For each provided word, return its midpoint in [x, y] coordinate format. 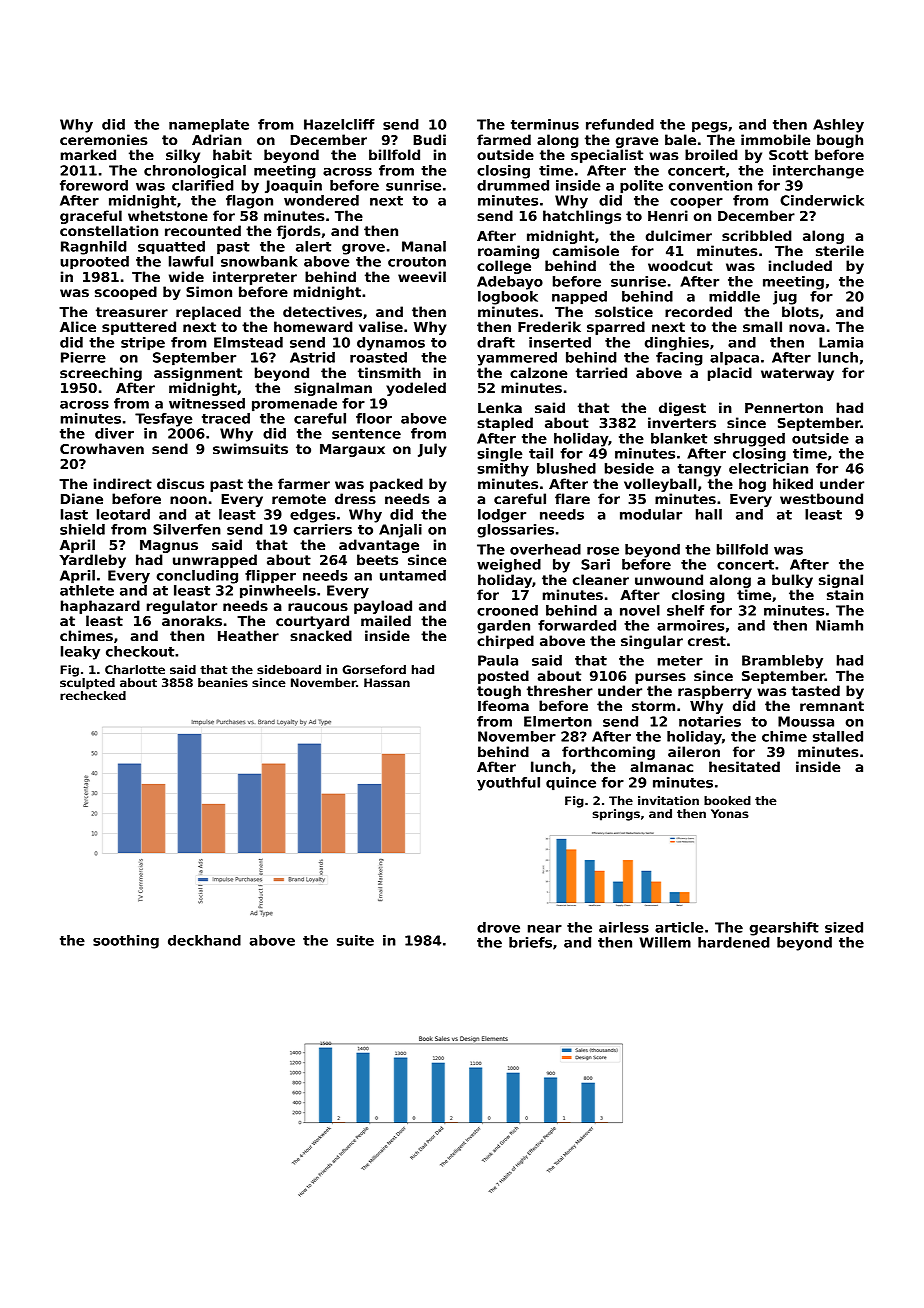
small [762, 326]
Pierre [83, 357]
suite [355, 940]
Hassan [387, 682]
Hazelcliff [339, 124]
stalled [838, 736]
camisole [585, 250]
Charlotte [135, 669]
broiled [711, 154]
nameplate [209, 126]
